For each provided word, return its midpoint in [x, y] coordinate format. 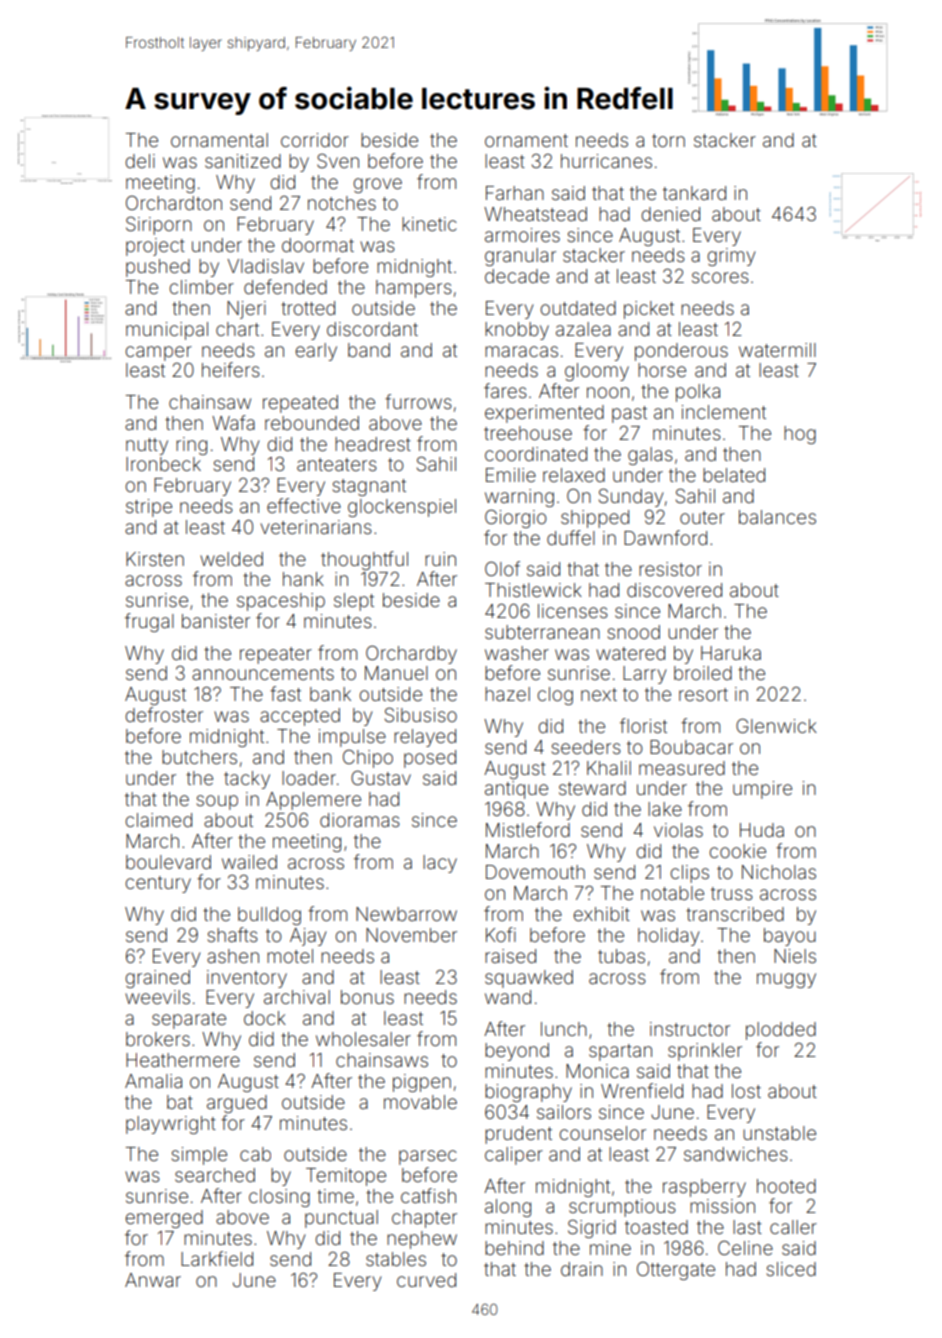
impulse [352, 738]
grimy [731, 257]
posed [430, 759]
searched [215, 1175]
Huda [762, 830]
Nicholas [779, 872]
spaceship [281, 602]
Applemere [313, 801]
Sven [338, 160]
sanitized [243, 161]
